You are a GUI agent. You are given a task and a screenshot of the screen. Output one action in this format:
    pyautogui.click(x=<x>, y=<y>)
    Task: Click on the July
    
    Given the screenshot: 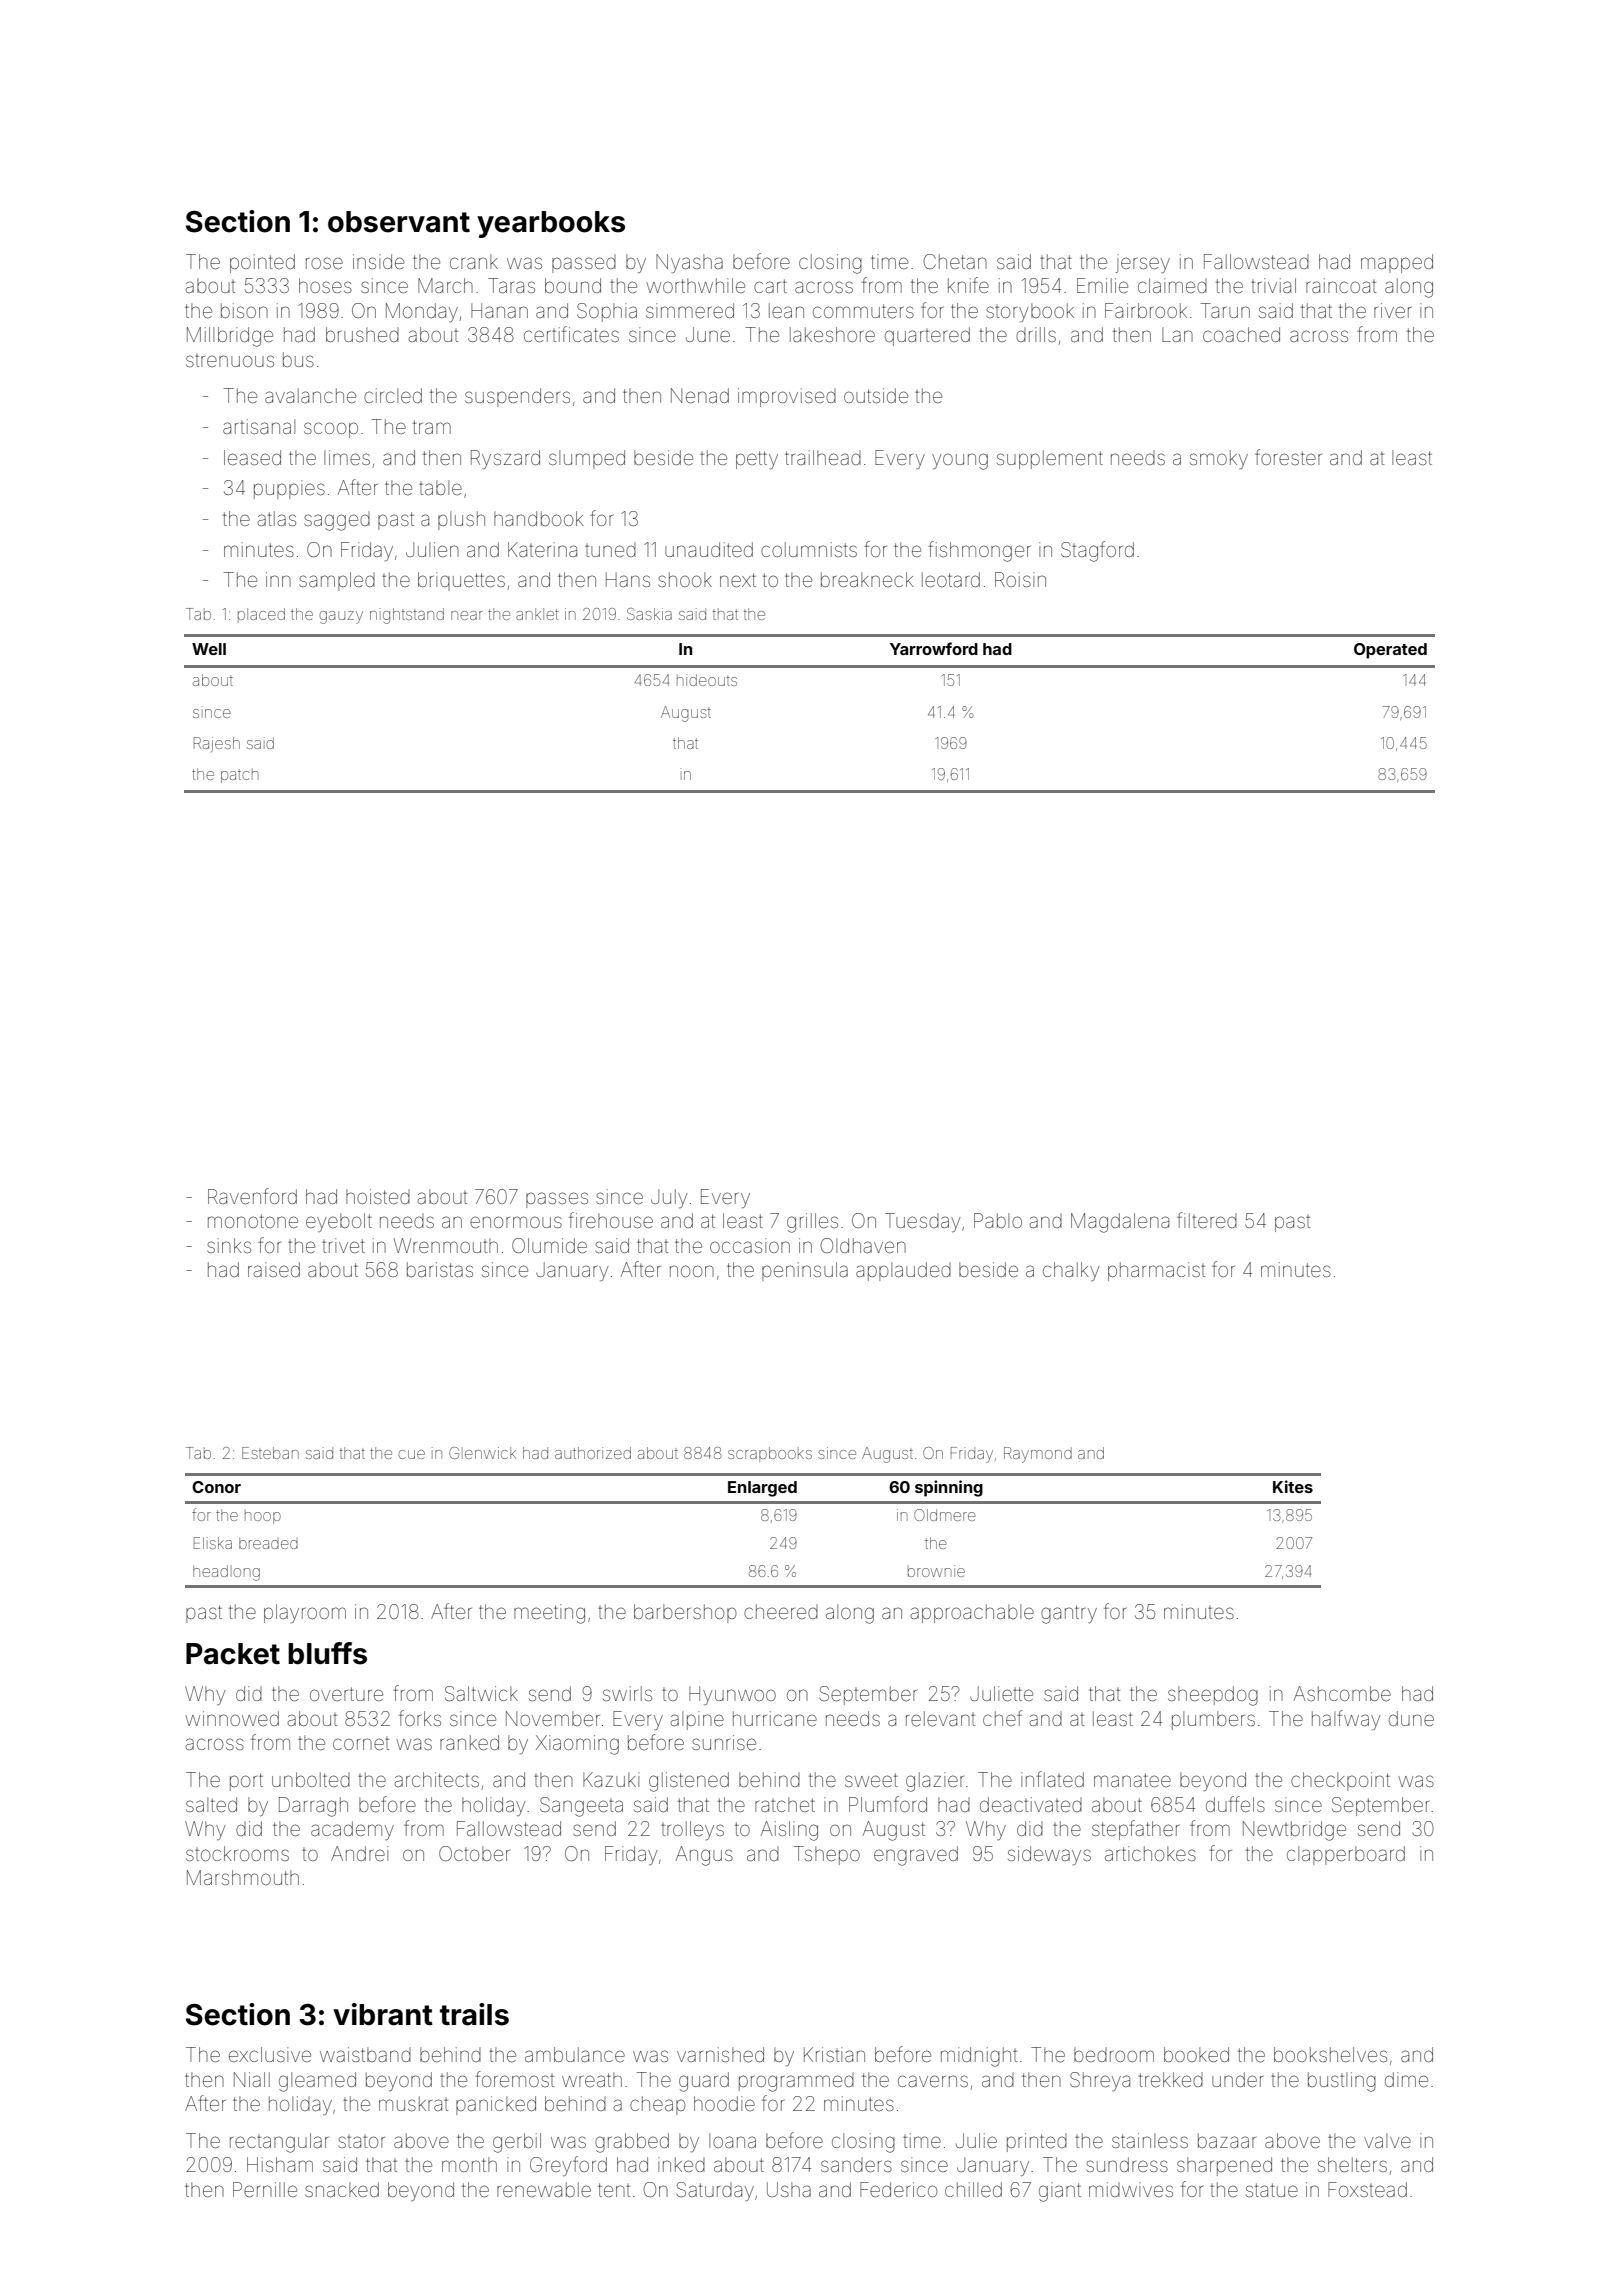 What is the action you would take?
    pyautogui.click(x=669, y=1198)
